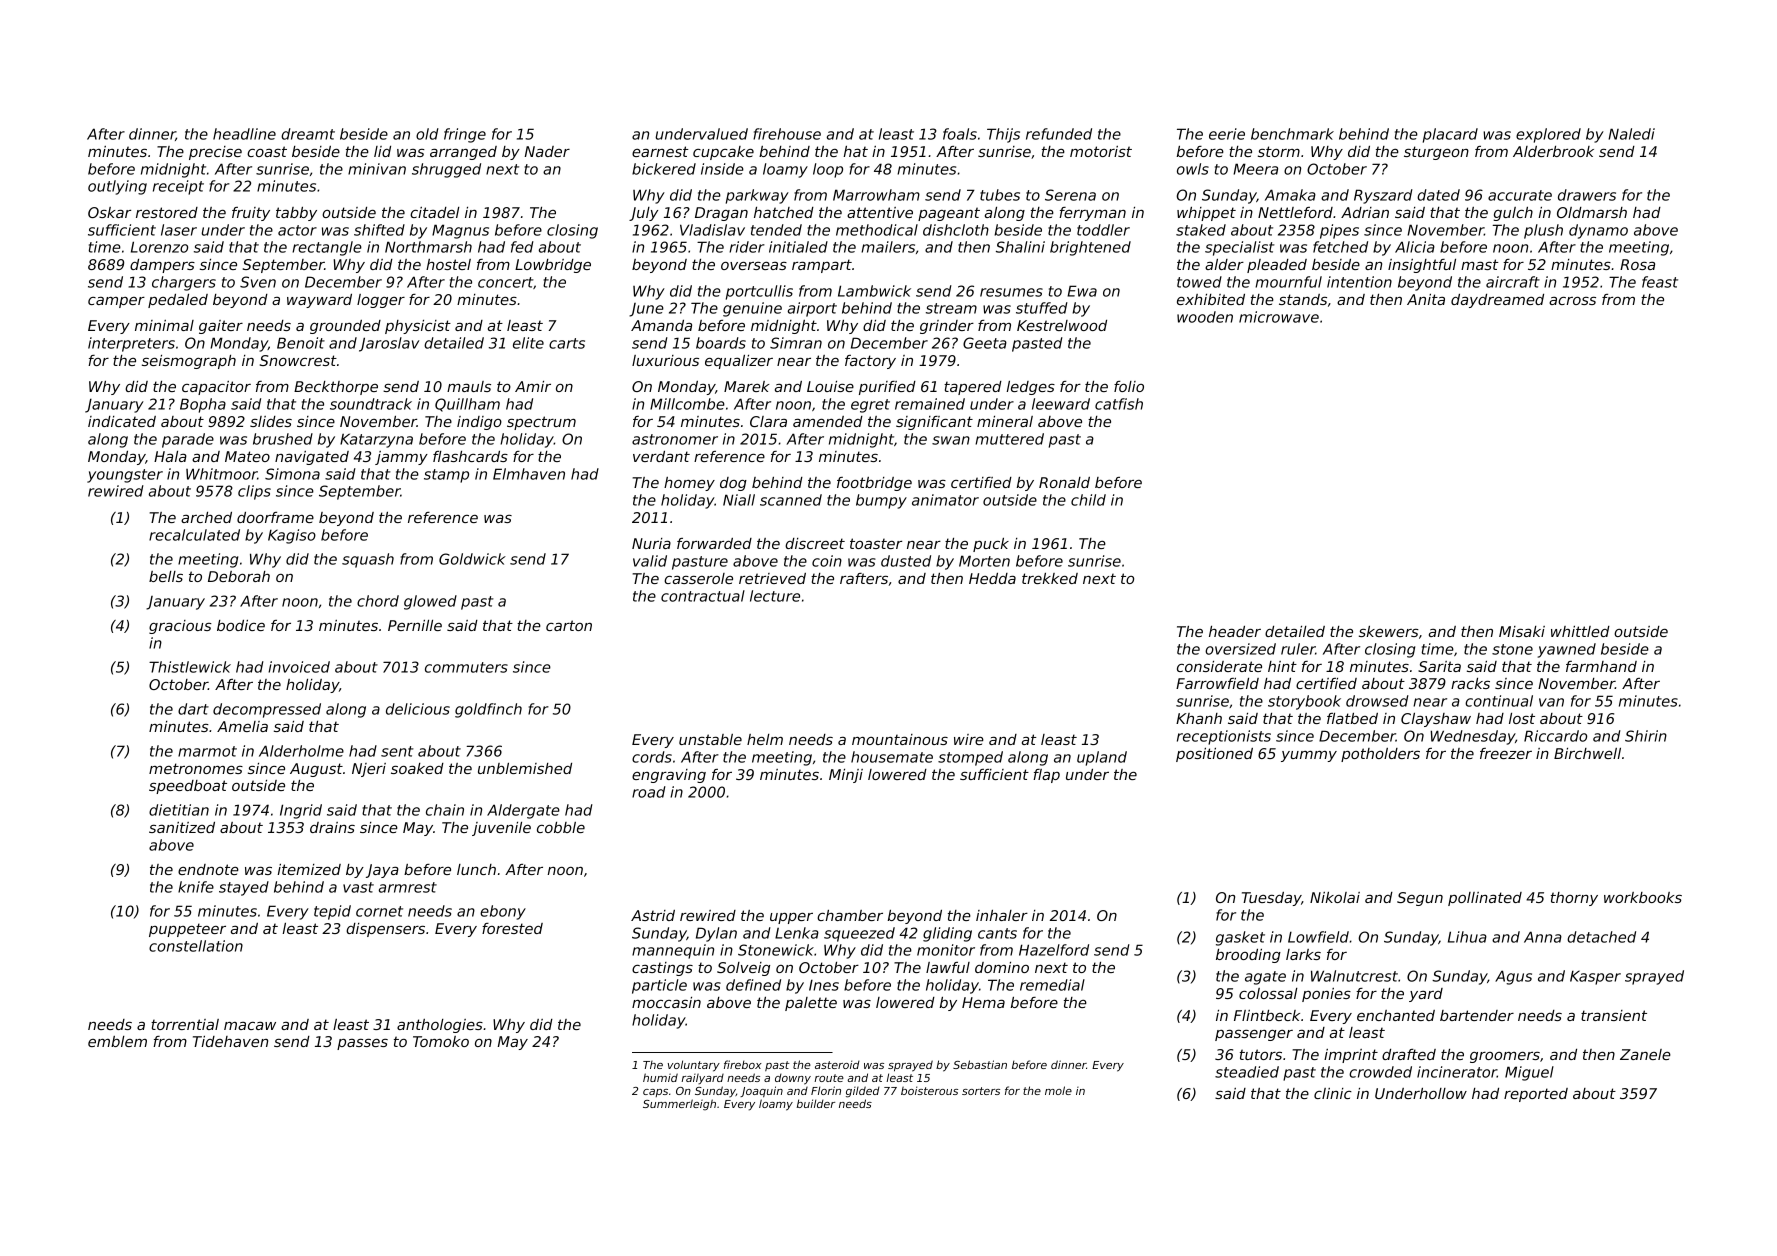 The image size is (1777, 1256). Describe the element at coordinates (1522, 718) in the document. I see `lost` at that location.
